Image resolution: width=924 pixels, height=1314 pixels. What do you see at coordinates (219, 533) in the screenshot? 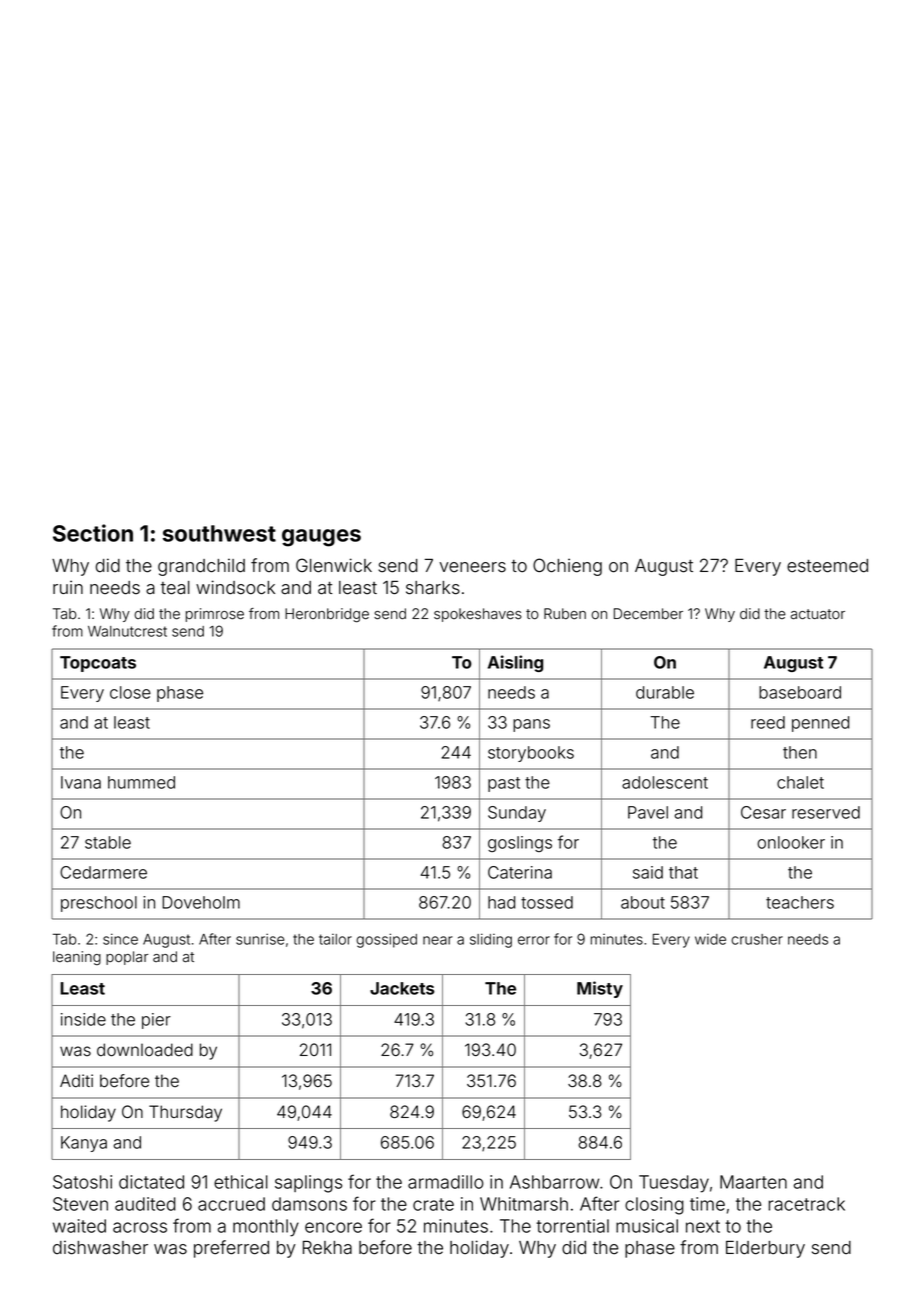
I see `southwest` at bounding box center [219, 533].
